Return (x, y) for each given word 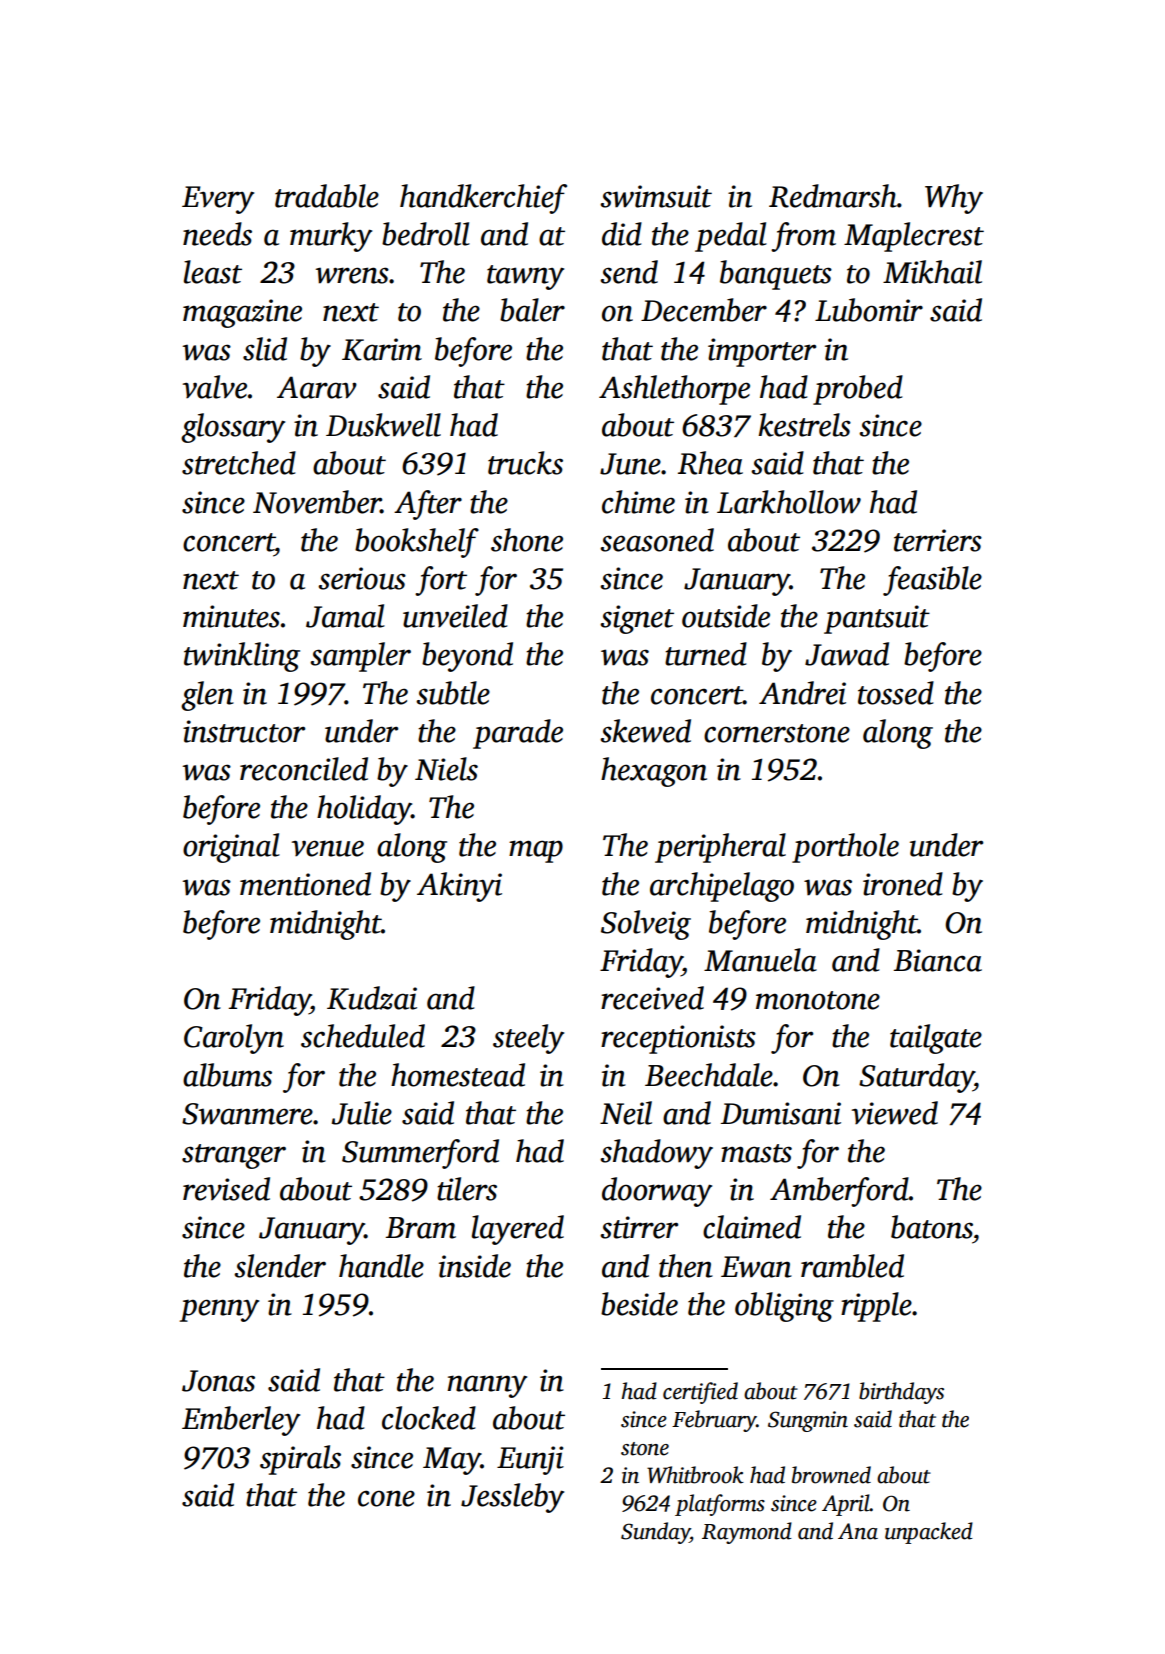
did (622, 234)
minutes (231, 616)
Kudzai (372, 998)
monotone (818, 1000)
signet (637, 619)
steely (528, 1039)
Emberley (241, 1421)
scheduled (363, 1036)
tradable (327, 196)
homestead (458, 1075)
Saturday (916, 1078)
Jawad (847, 654)
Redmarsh (833, 196)
